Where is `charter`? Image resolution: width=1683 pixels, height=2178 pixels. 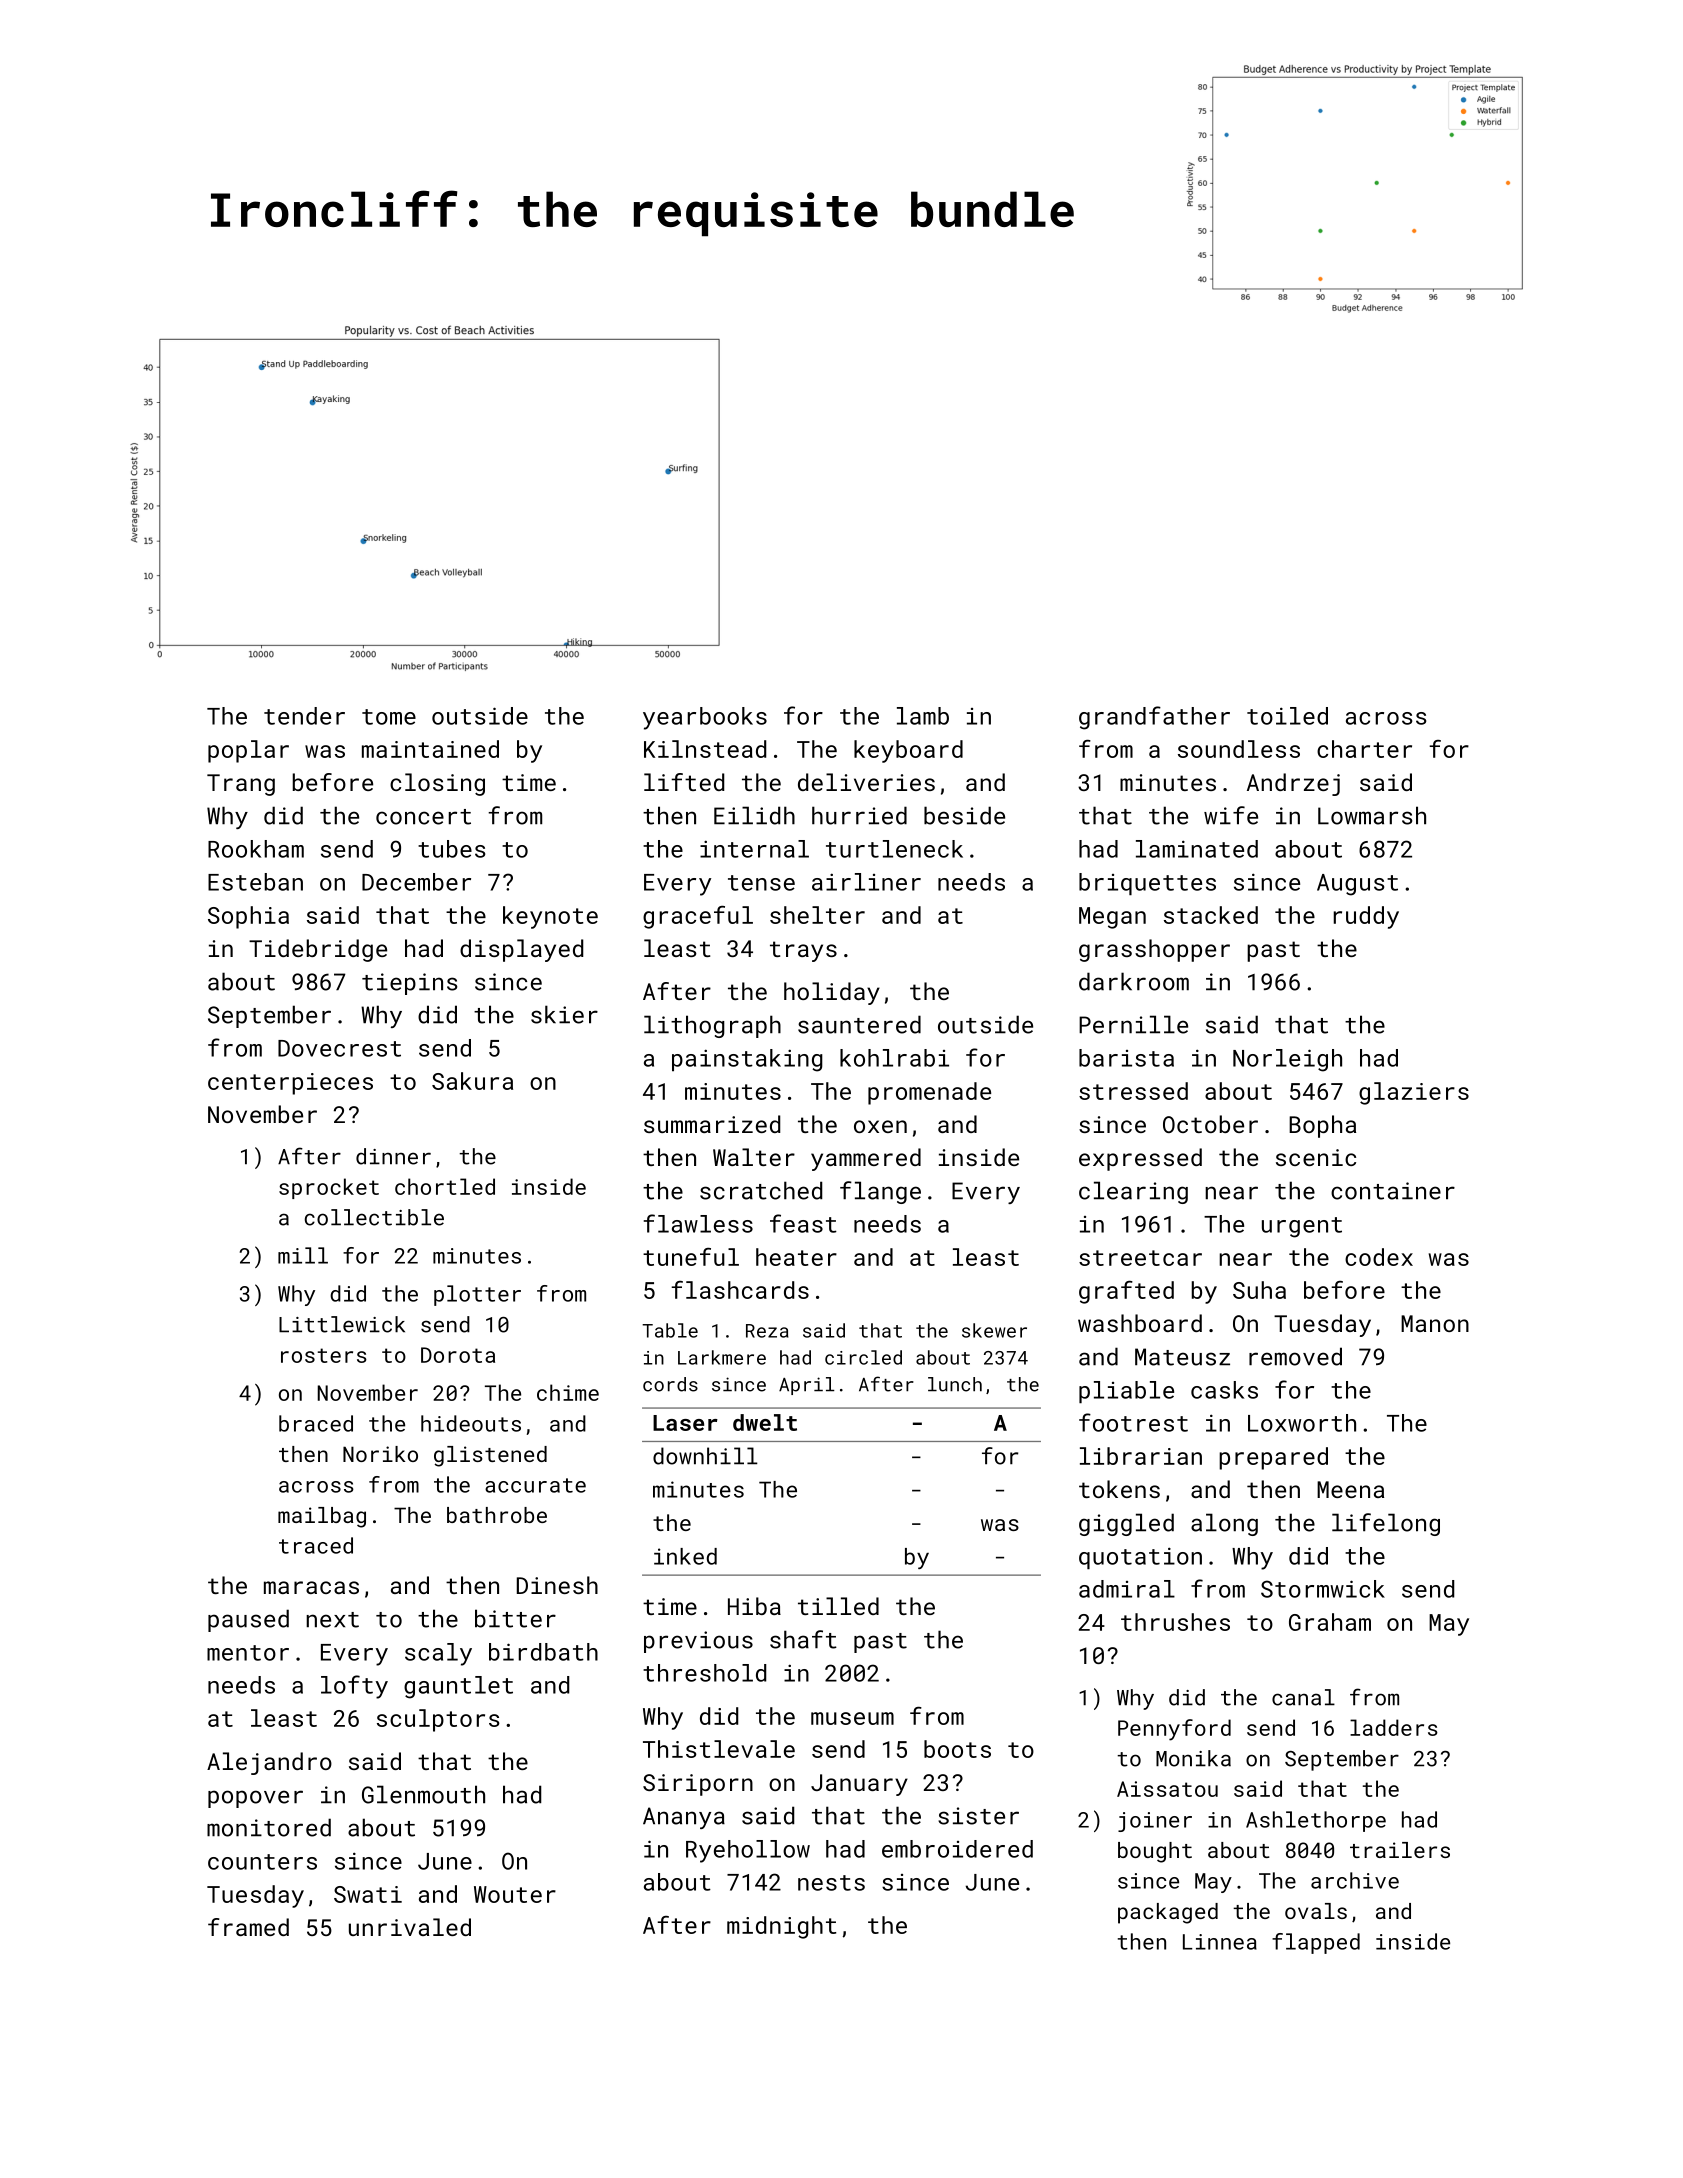
charter is located at coordinates (1364, 749).
